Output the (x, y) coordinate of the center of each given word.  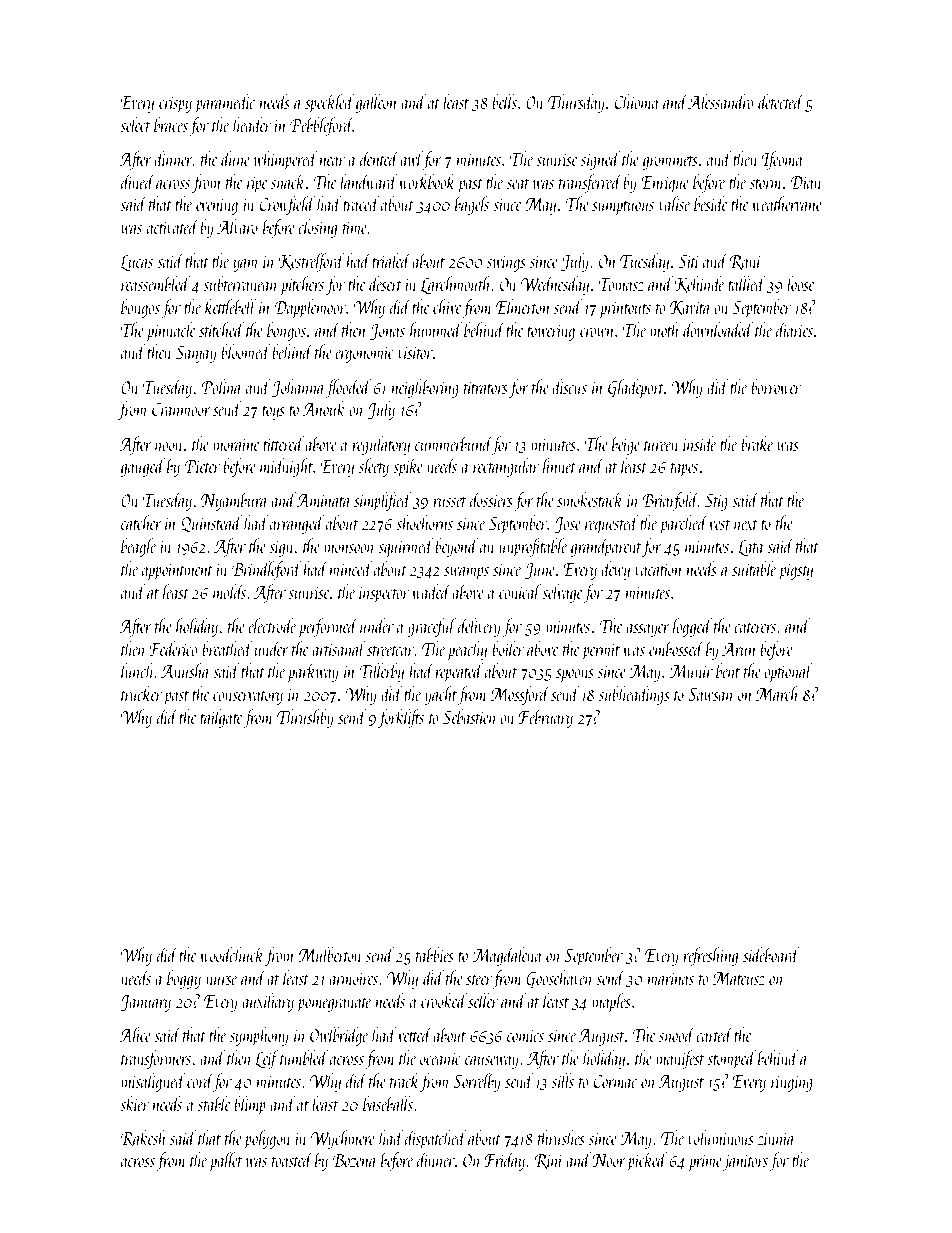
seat (518, 184)
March (777, 693)
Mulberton (330, 954)
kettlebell (231, 306)
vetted (415, 1034)
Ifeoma (782, 160)
